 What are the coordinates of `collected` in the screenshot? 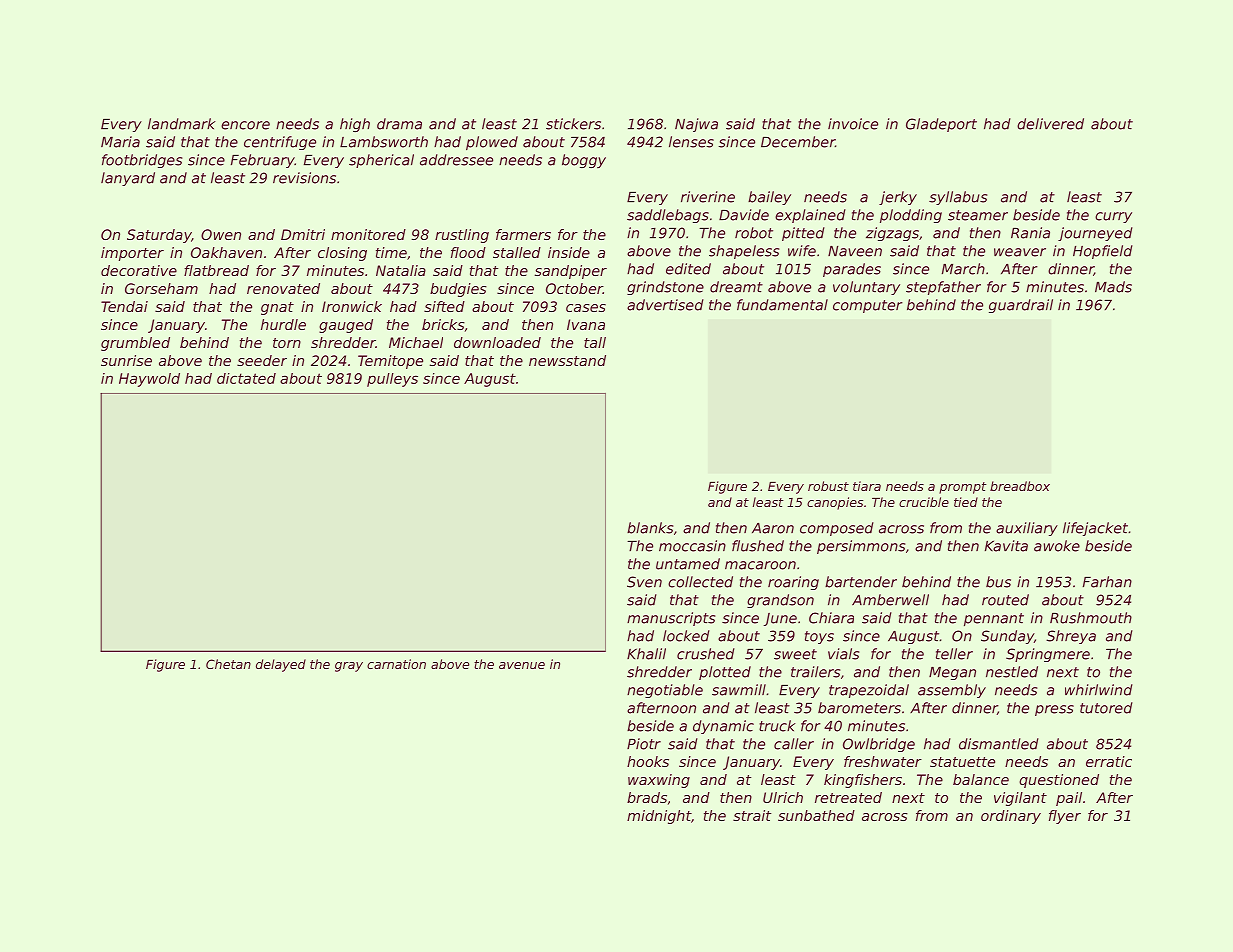 It's located at (700, 582).
